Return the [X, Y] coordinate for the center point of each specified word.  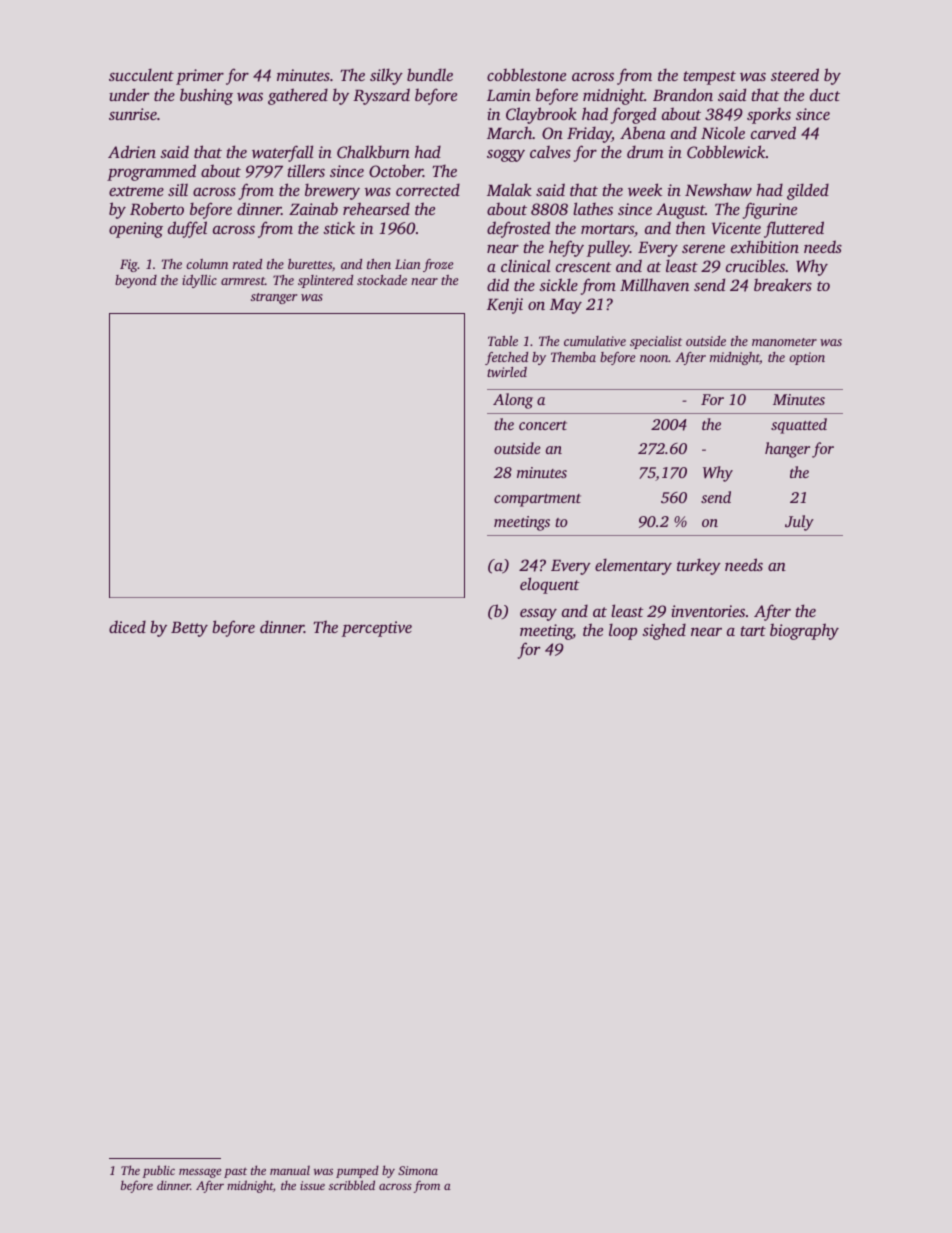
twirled [507, 372]
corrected [428, 189]
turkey [699, 566]
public [159, 1171]
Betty [189, 629]
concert [543, 425]
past [235, 1173]
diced [127, 626]
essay [538, 614]
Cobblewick [726, 151]
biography [804, 631]
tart [753, 631]
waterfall [282, 153]
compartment [537, 500]
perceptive [377, 629]
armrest [243, 281]
